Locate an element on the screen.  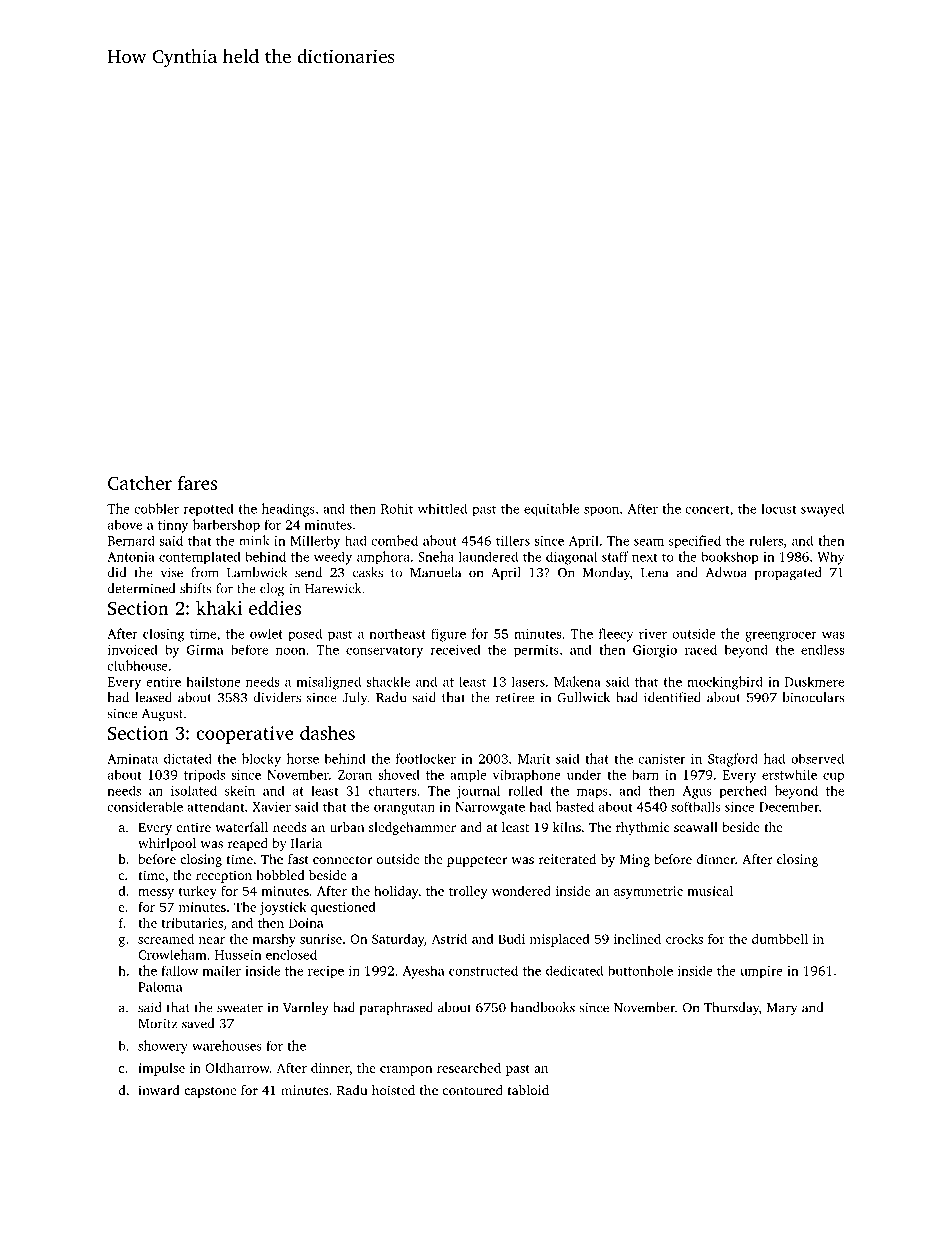
locust is located at coordinates (779, 508).
